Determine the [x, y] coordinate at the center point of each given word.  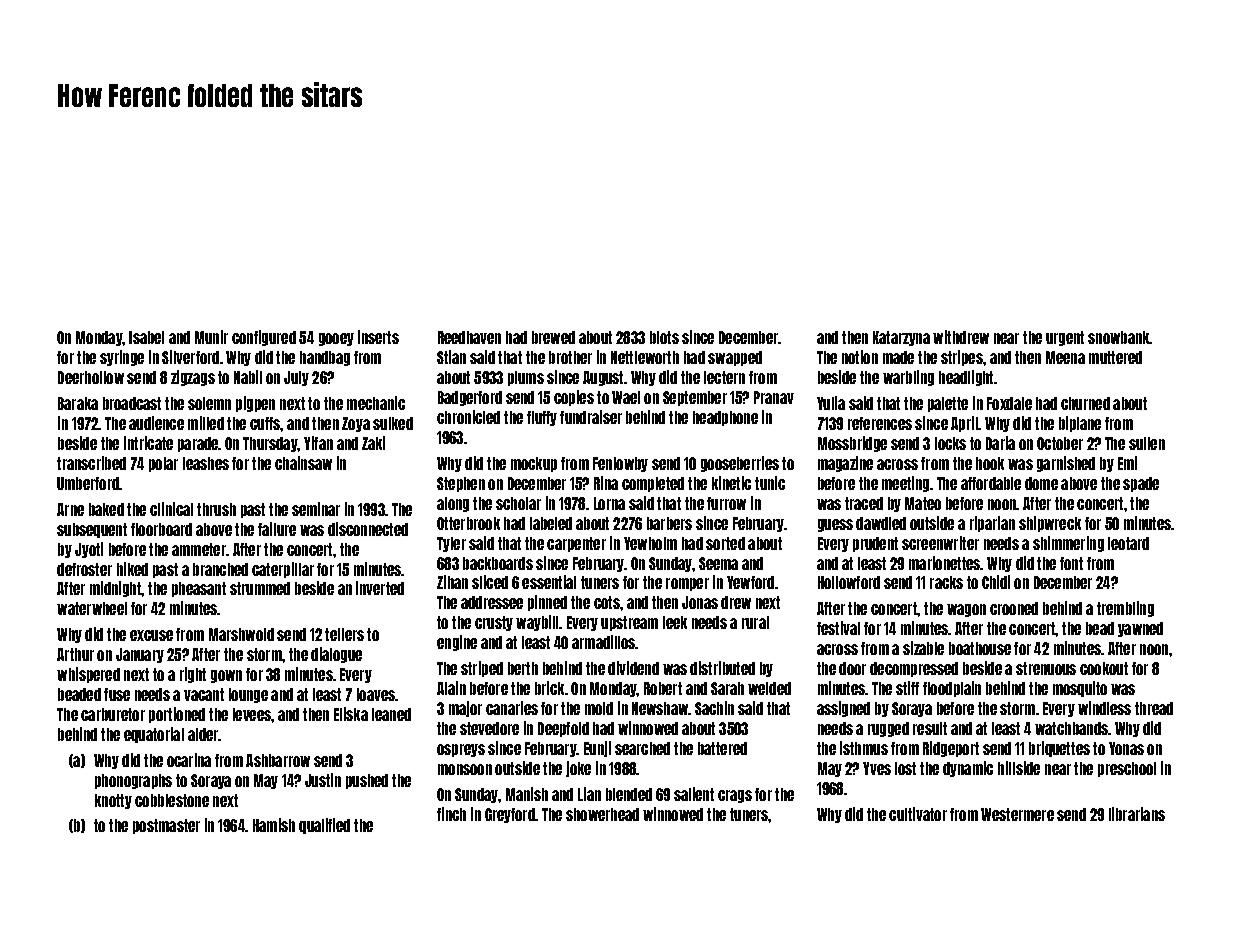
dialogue [336, 655]
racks [946, 582]
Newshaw [660, 708]
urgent [1065, 338]
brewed [553, 337]
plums [526, 378]
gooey [336, 339]
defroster [84, 569]
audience [156, 423]
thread [1154, 708]
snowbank [1119, 337]
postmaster [166, 826]
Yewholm [650, 543]
